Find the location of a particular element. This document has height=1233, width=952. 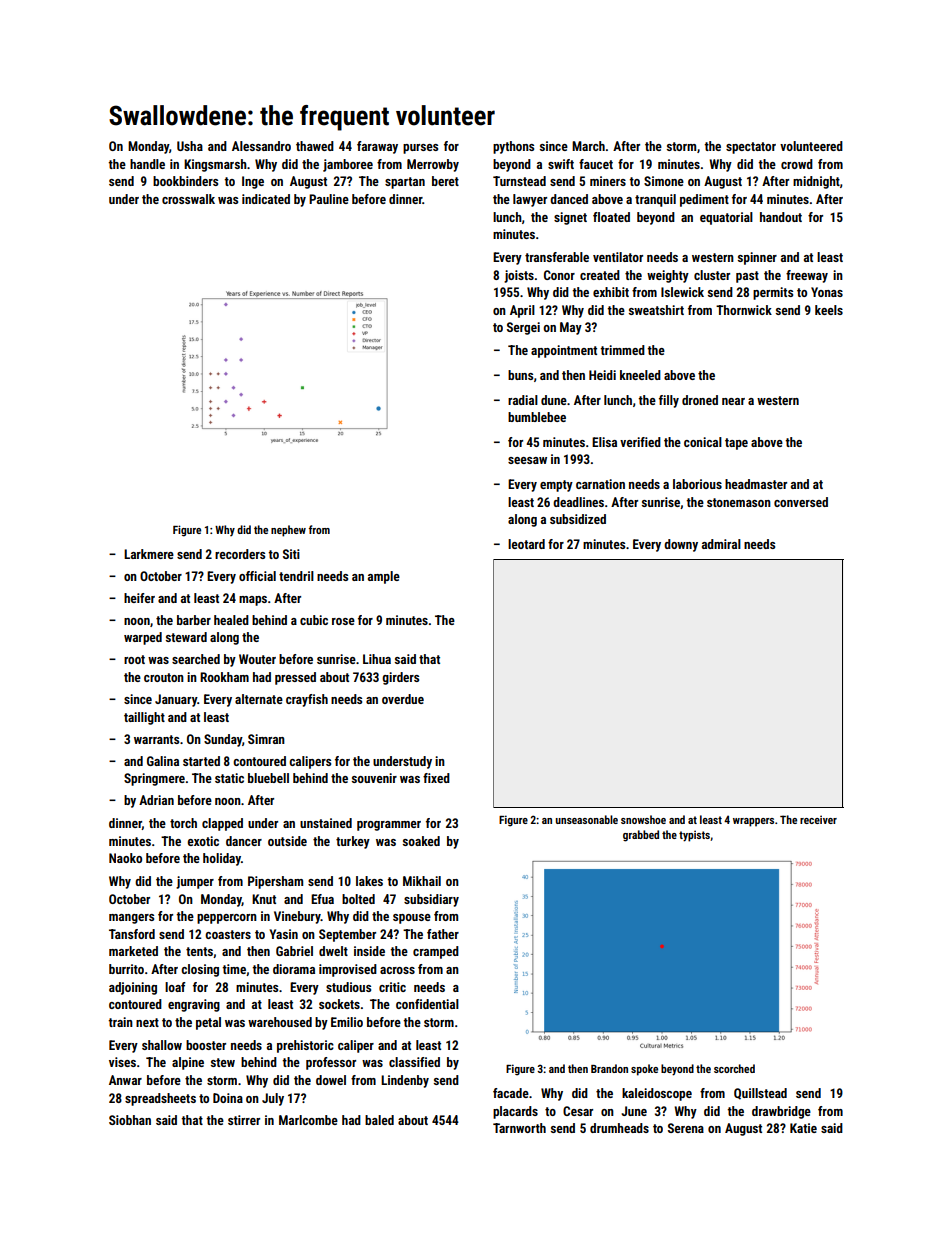

spinner is located at coordinates (757, 258).
